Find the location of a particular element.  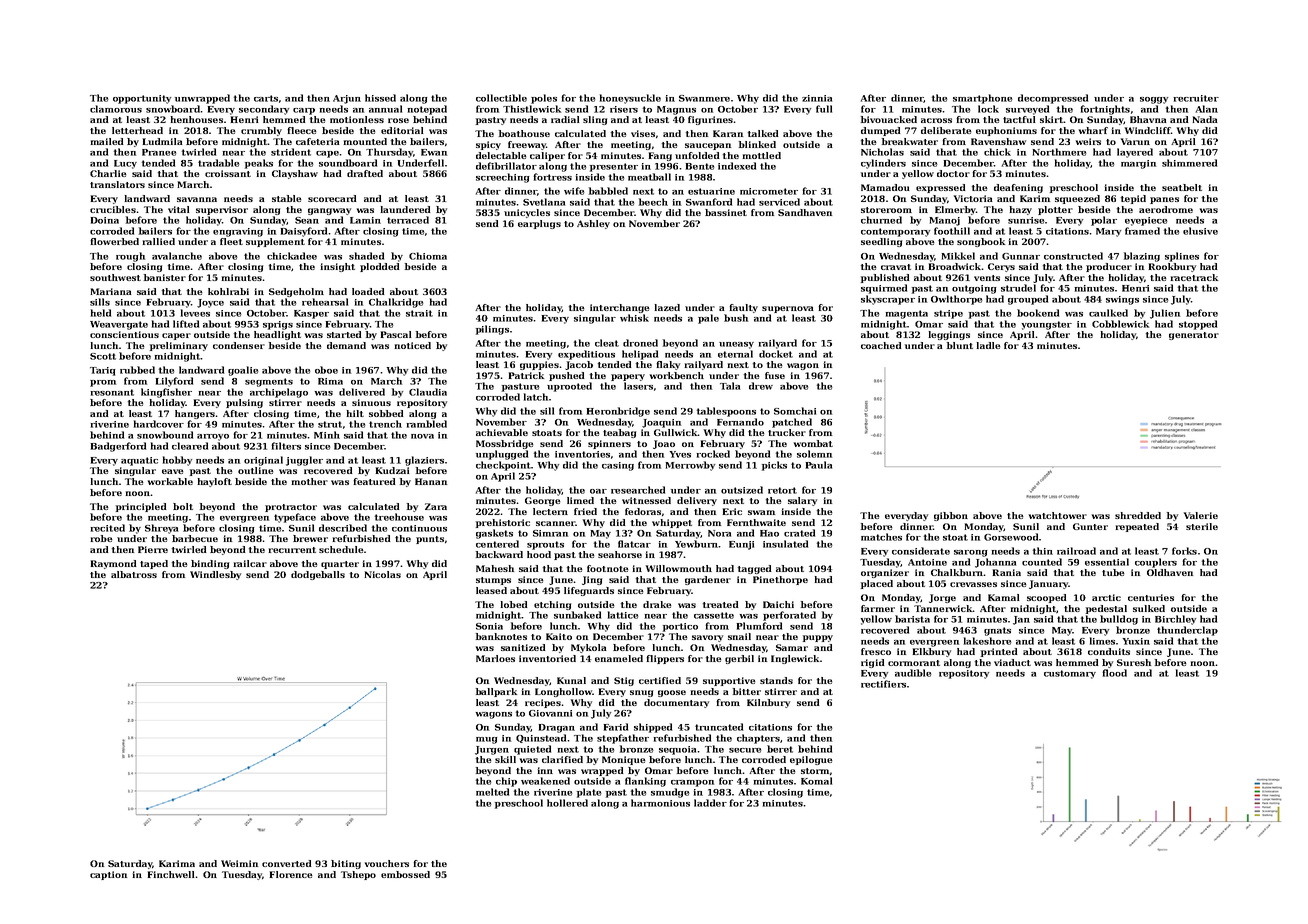

Julien is located at coordinates (1165, 314).
